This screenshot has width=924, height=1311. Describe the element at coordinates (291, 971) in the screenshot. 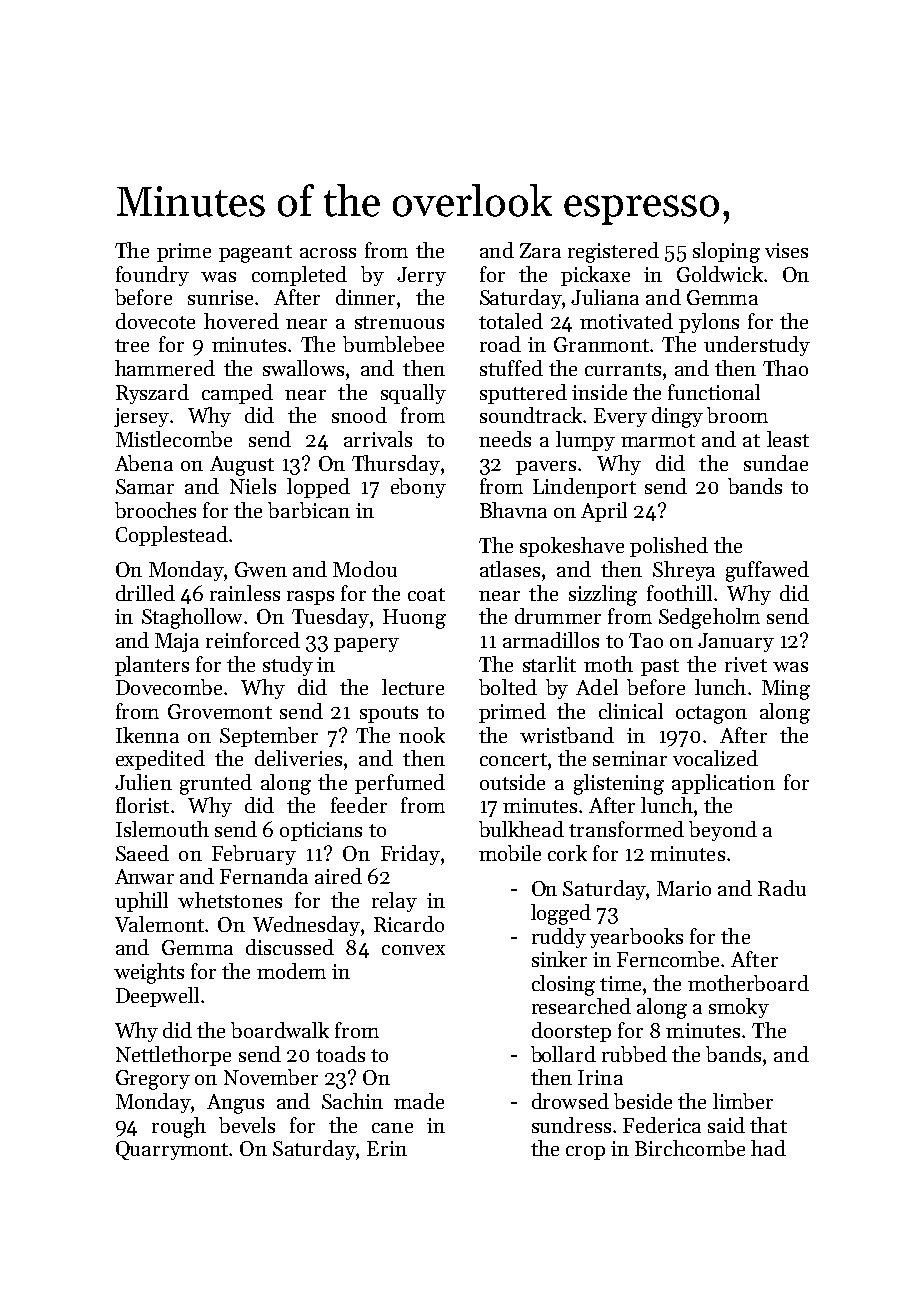

I see `modem` at that location.
